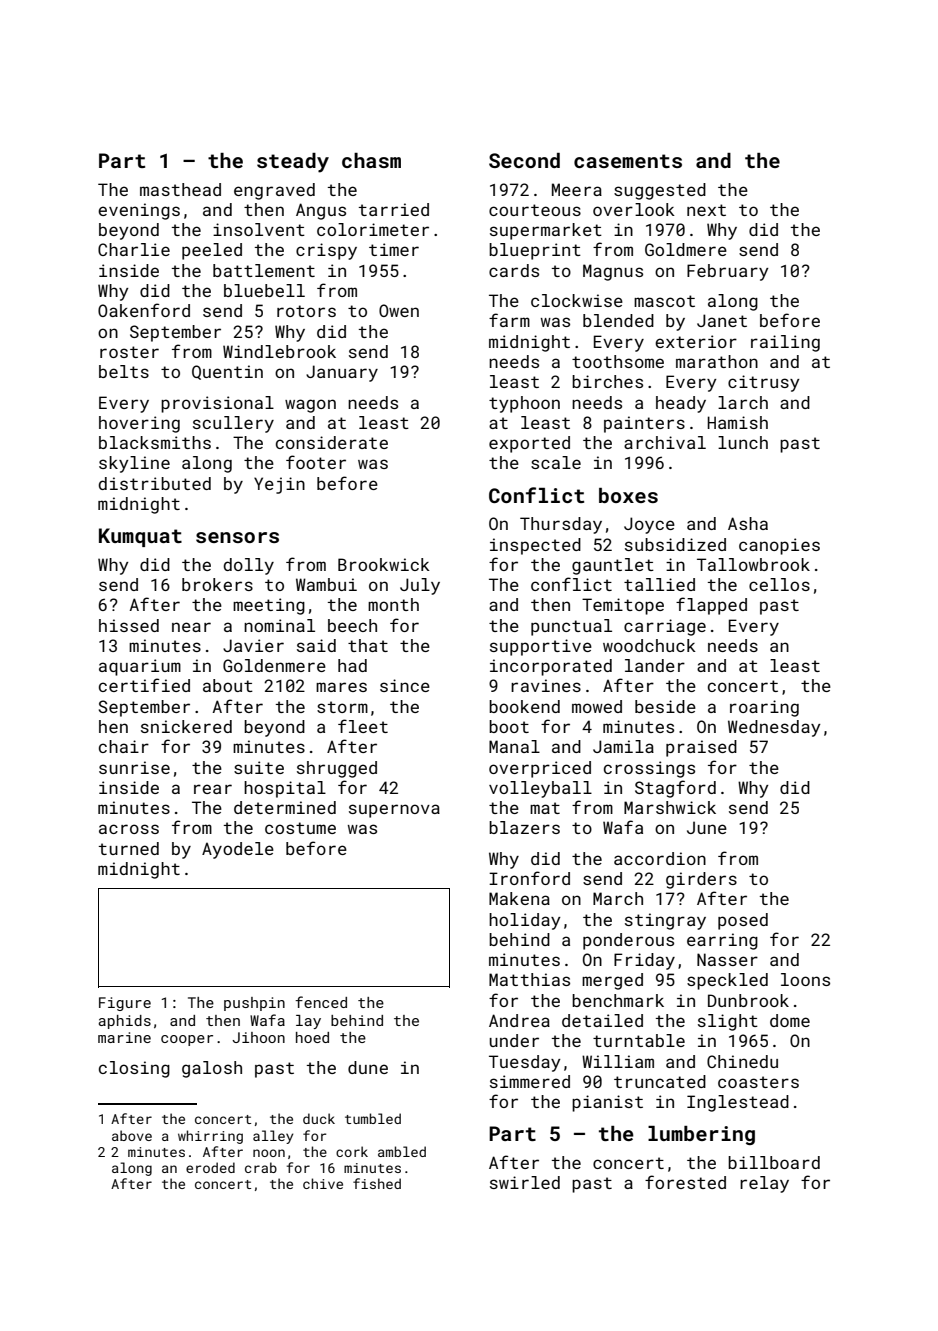 The width and height of the image is (938, 1331). Describe the element at coordinates (180, 189) in the image. I see `masthead` at that location.
